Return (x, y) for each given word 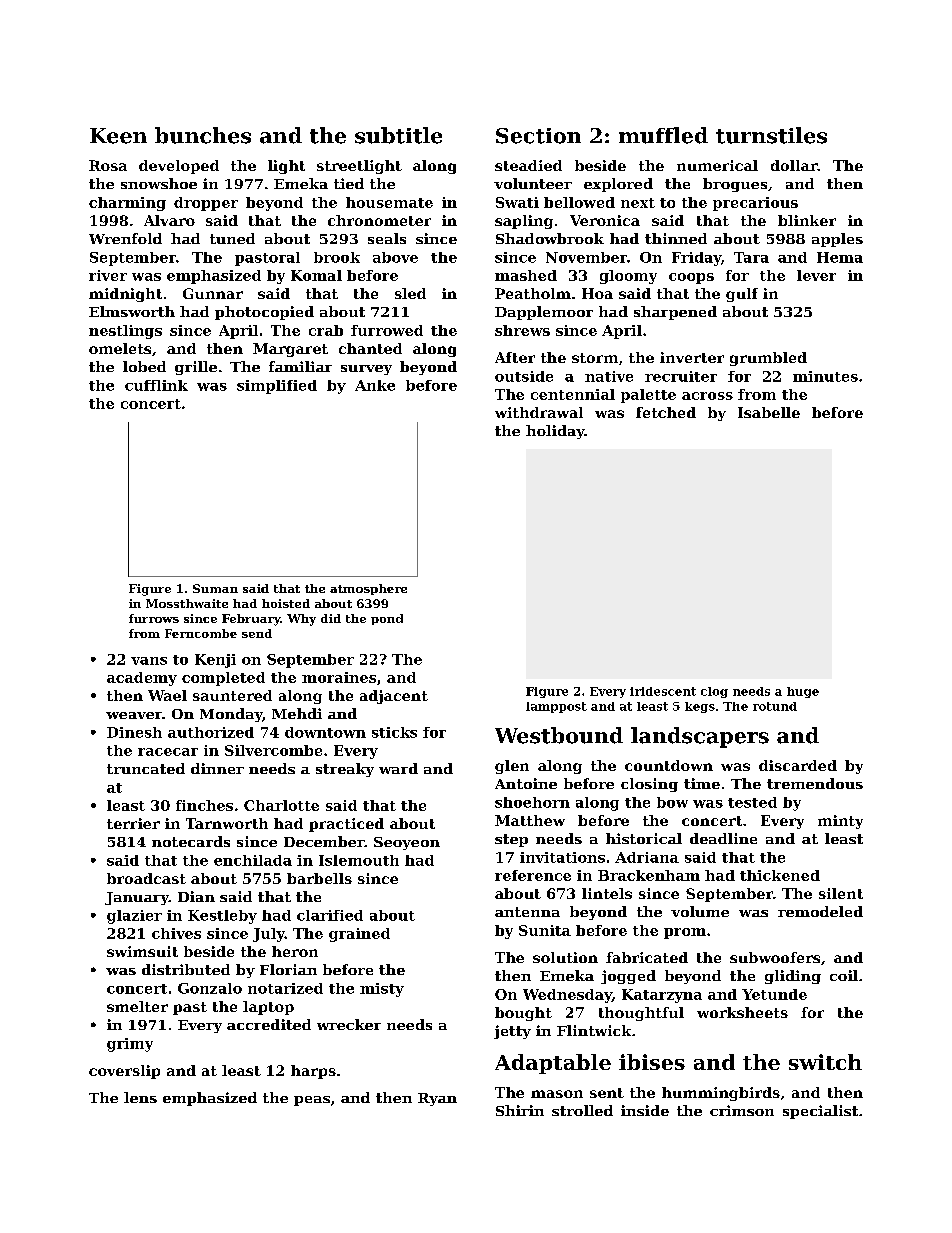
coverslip (124, 1072)
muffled (663, 135)
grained (359, 935)
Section (538, 136)
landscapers (700, 737)
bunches (203, 135)
